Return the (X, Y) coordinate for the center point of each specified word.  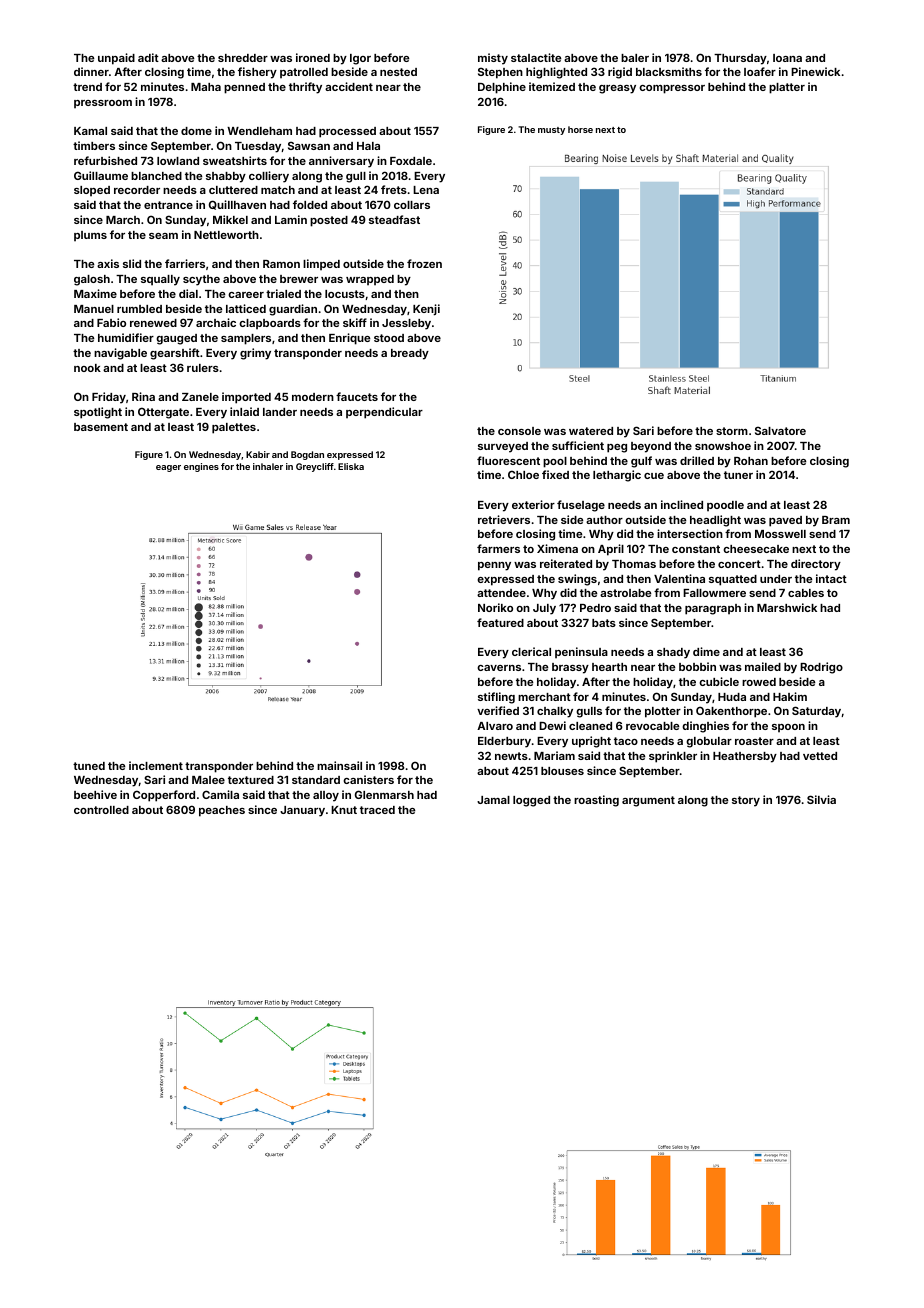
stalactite (536, 57)
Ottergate (163, 413)
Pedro (595, 608)
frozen (424, 263)
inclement (156, 765)
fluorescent (508, 460)
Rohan (751, 461)
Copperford (164, 796)
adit (148, 57)
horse (580, 129)
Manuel (94, 309)
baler (635, 58)
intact (831, 578)
